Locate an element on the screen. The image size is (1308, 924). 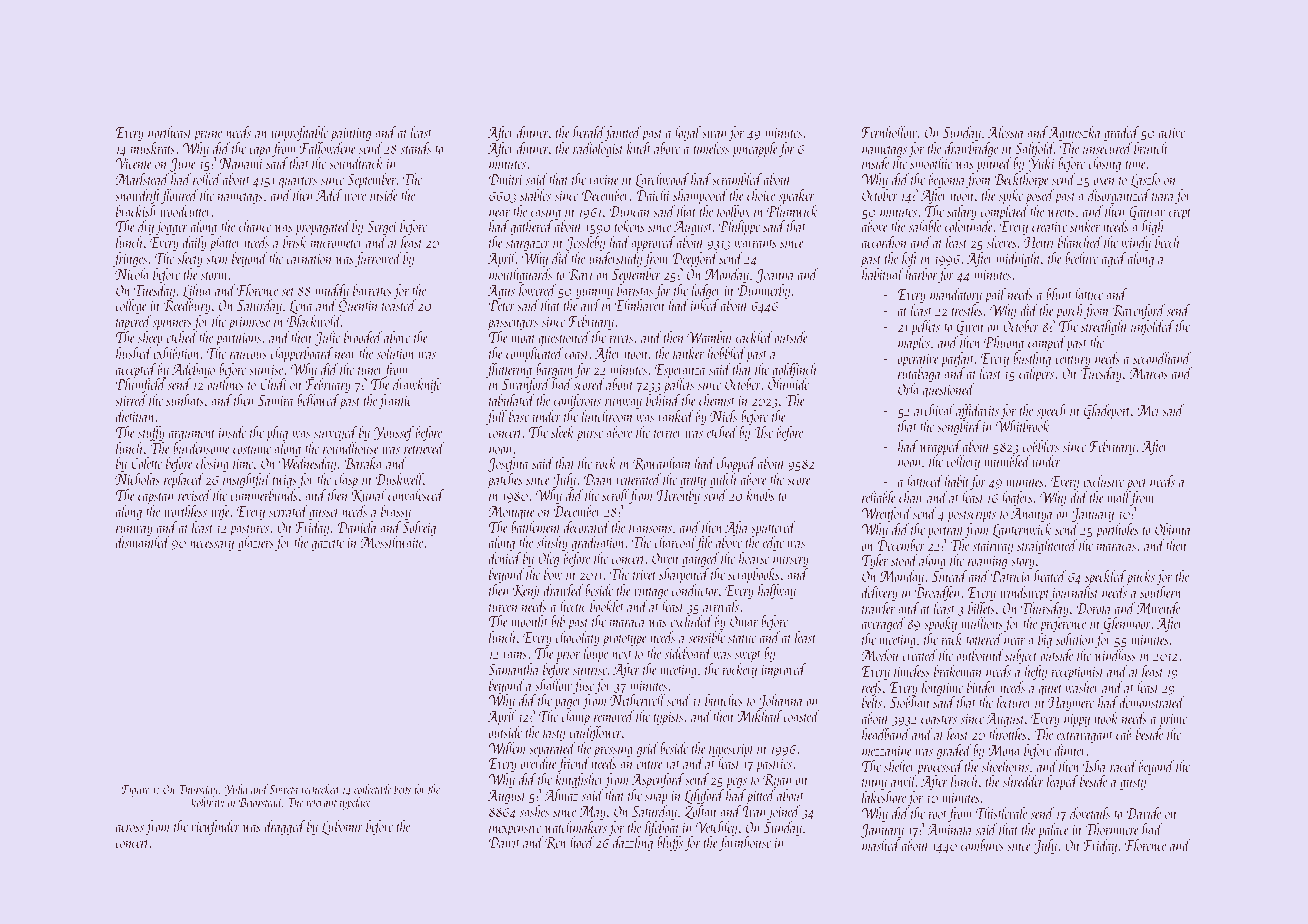
conductor is located at coordinates (695, 590).
